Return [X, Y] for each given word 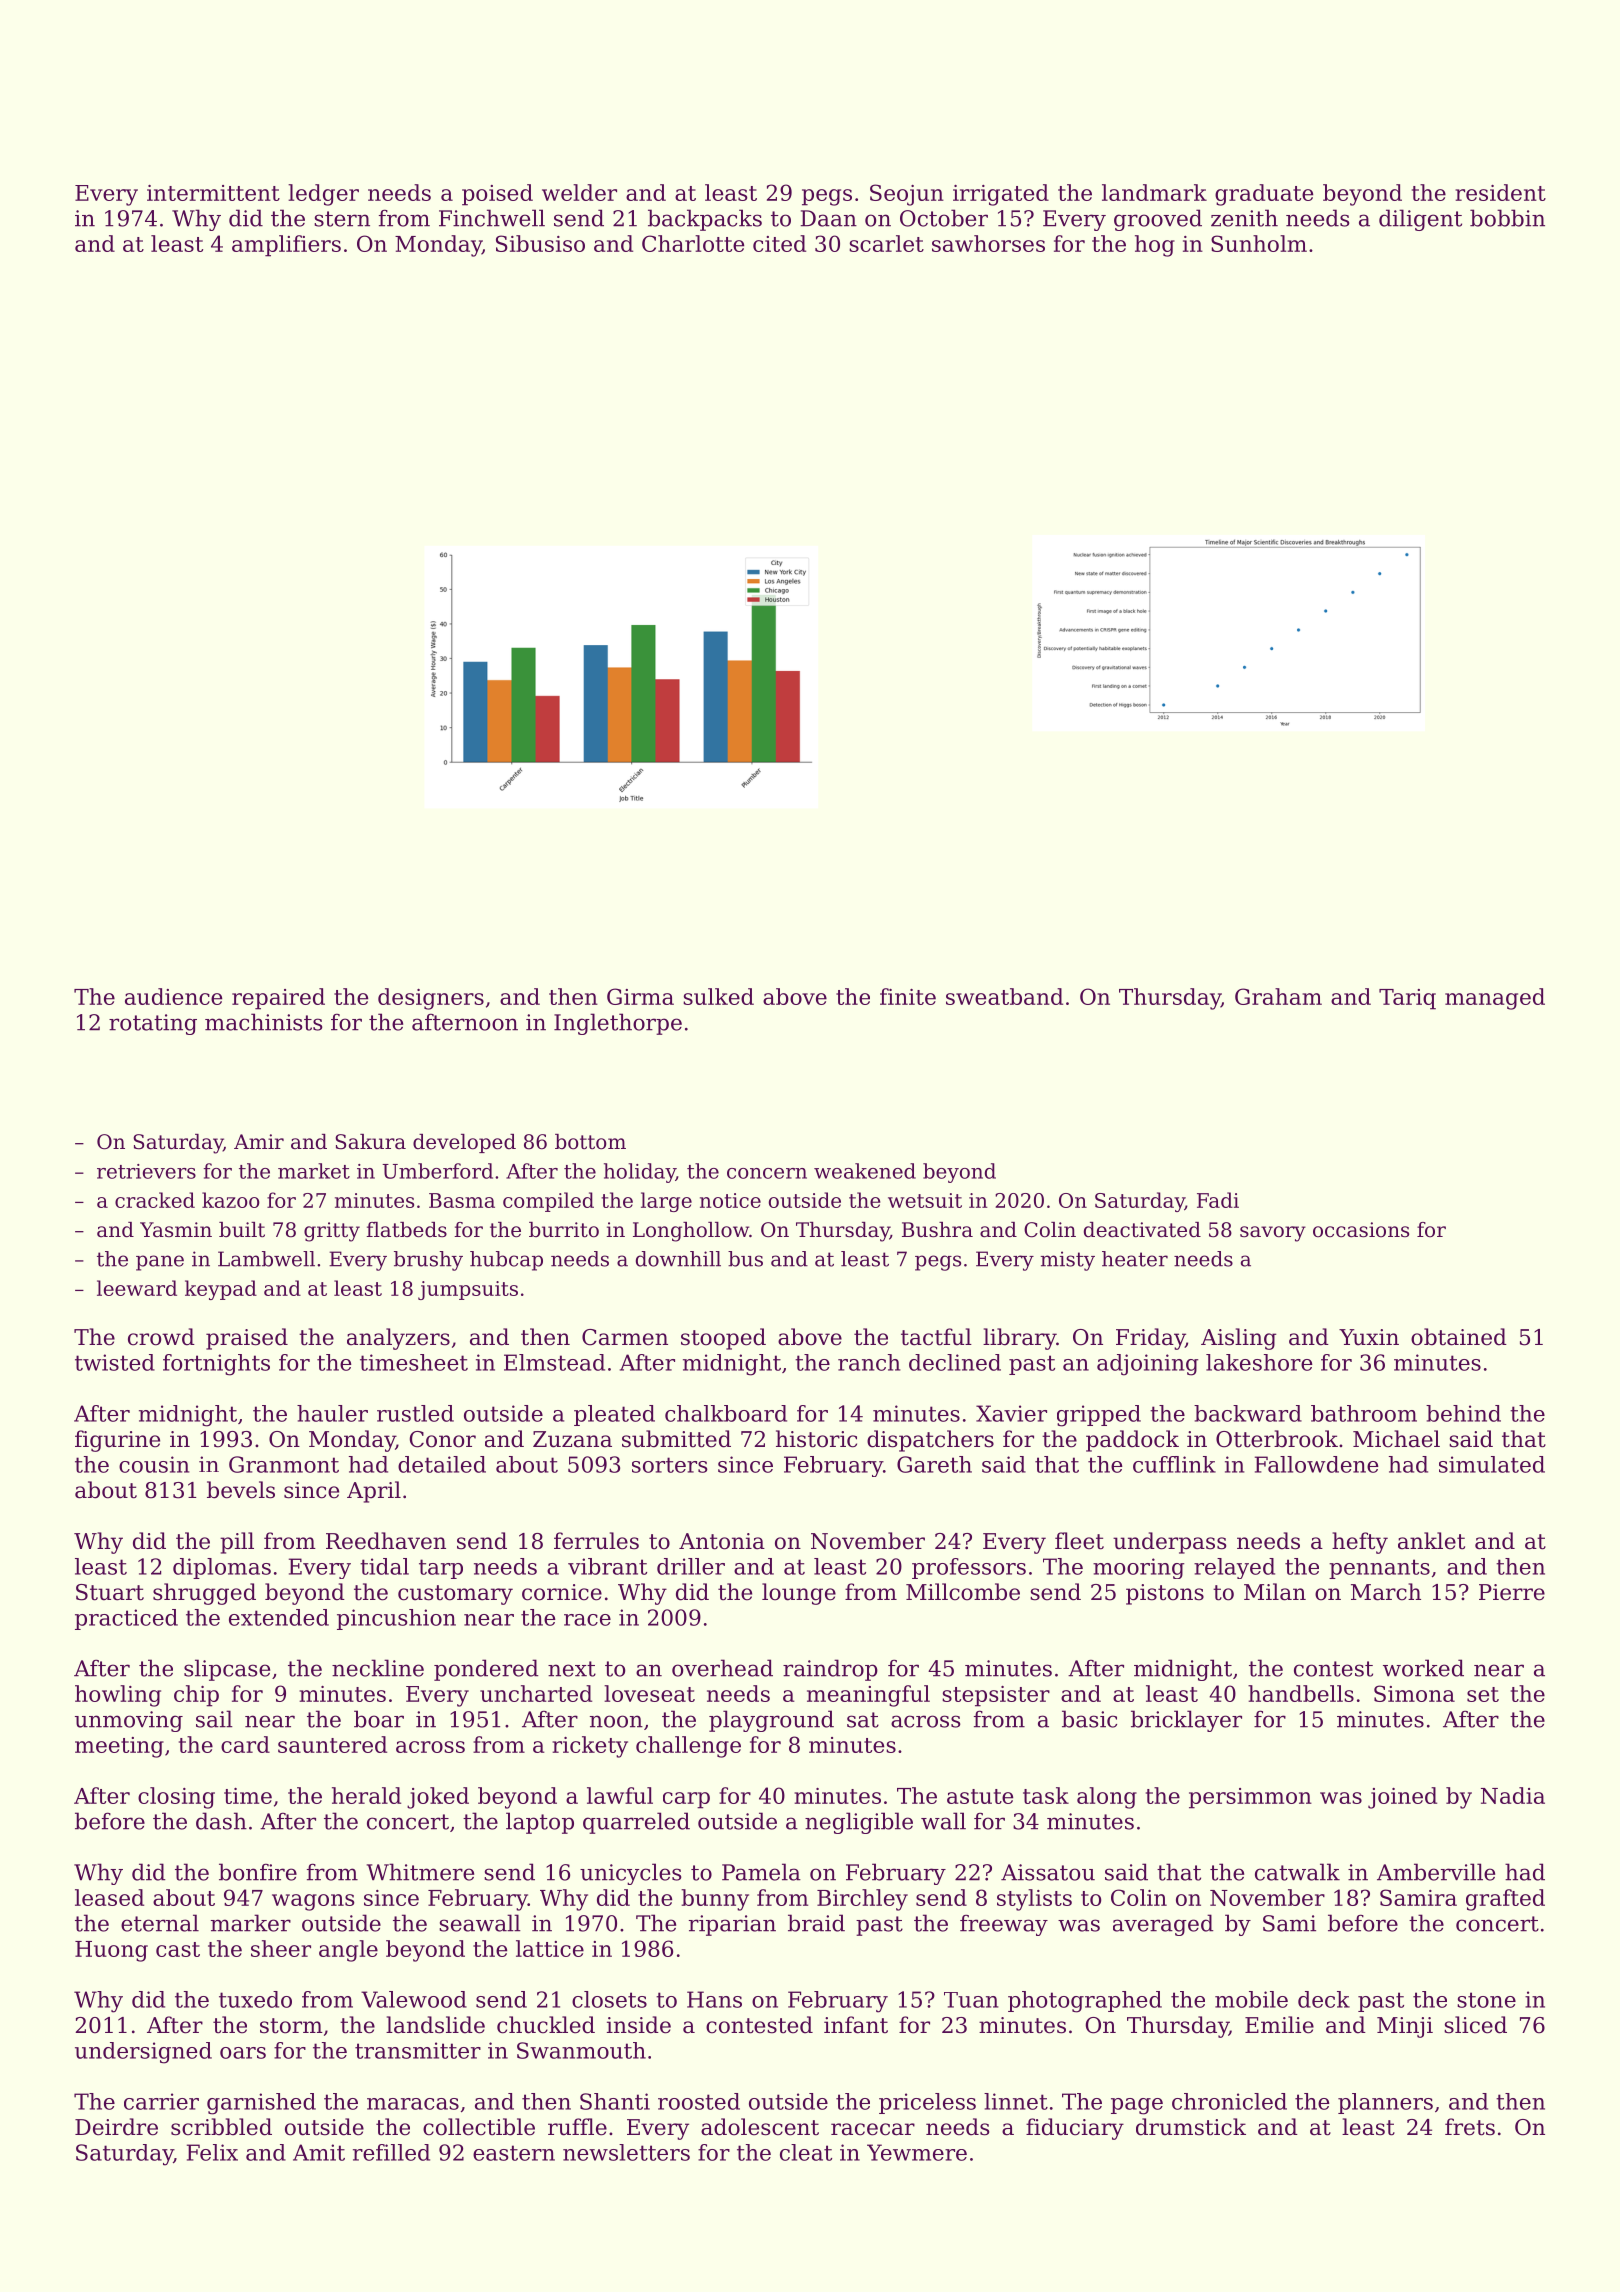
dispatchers [930, 1441]
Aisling [1238, 1339]
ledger [323, 195]
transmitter [418, 2050]
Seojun [907, 195]
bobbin [1507, 218]
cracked [155, 1200]
